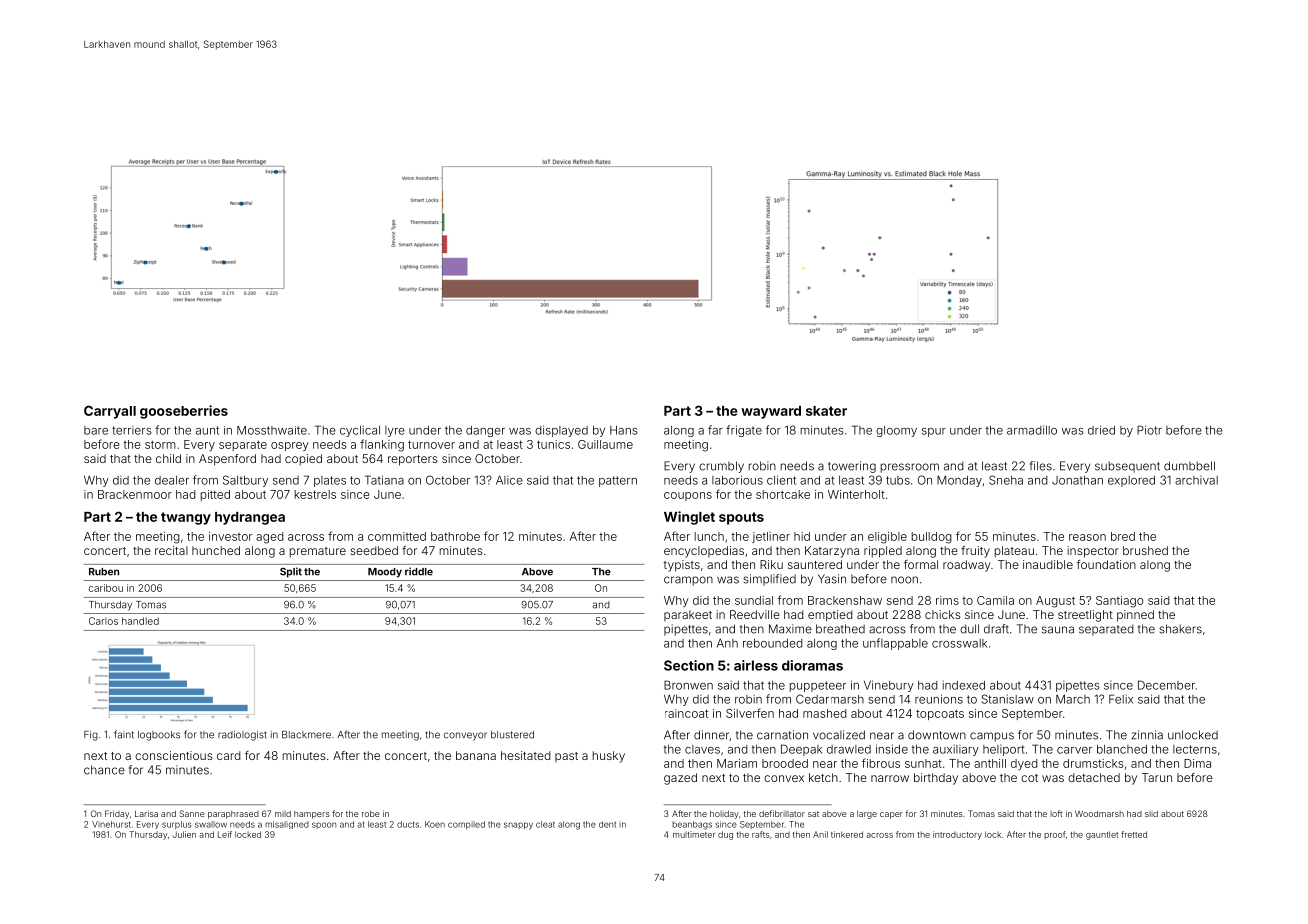  Describe the element at coordinates (771, 564) in the page. I see `Riku` at that location.
